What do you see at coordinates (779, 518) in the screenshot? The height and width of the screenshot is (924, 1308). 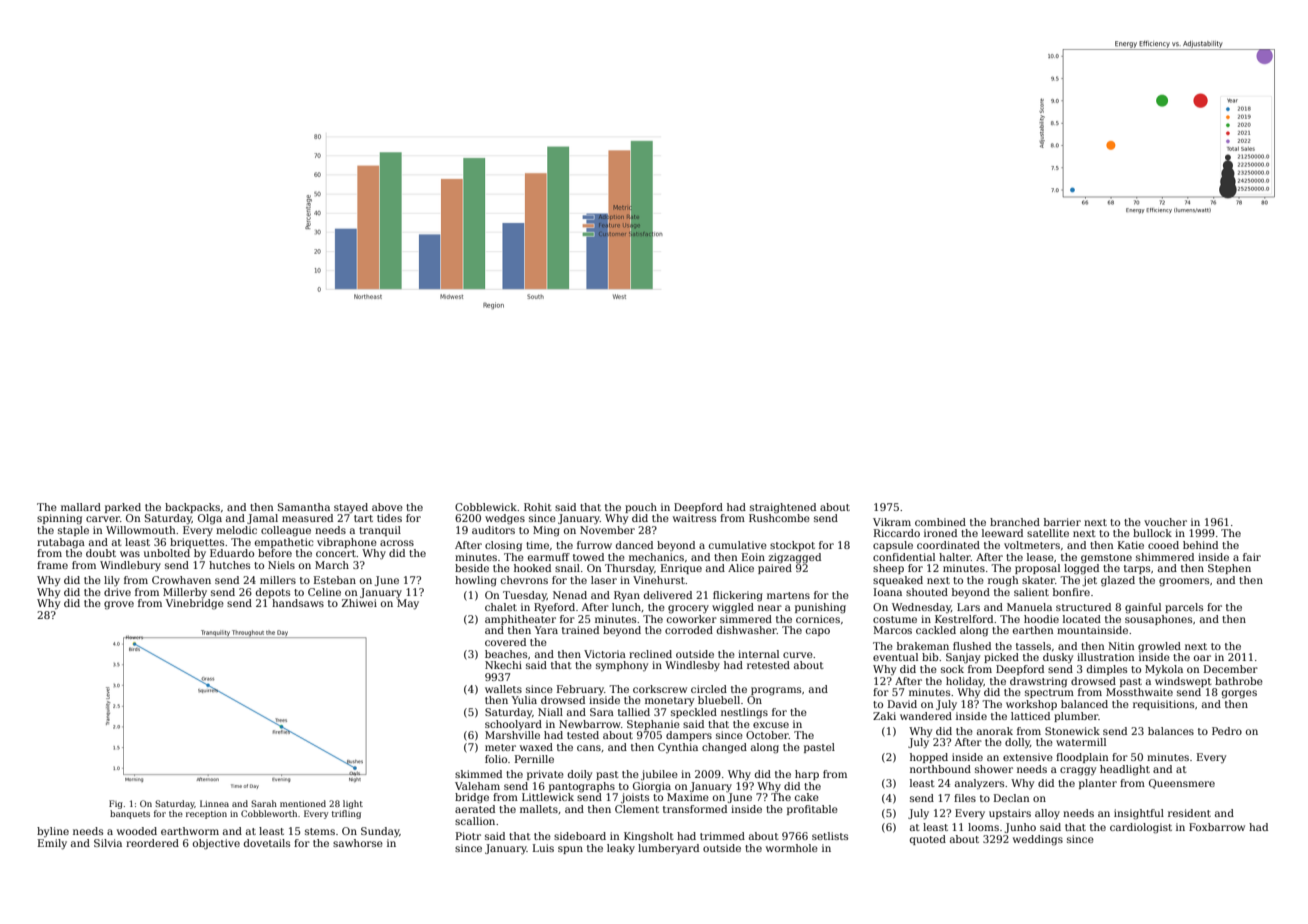 I see `Rushcombe` at bounding box center [779, 518].
